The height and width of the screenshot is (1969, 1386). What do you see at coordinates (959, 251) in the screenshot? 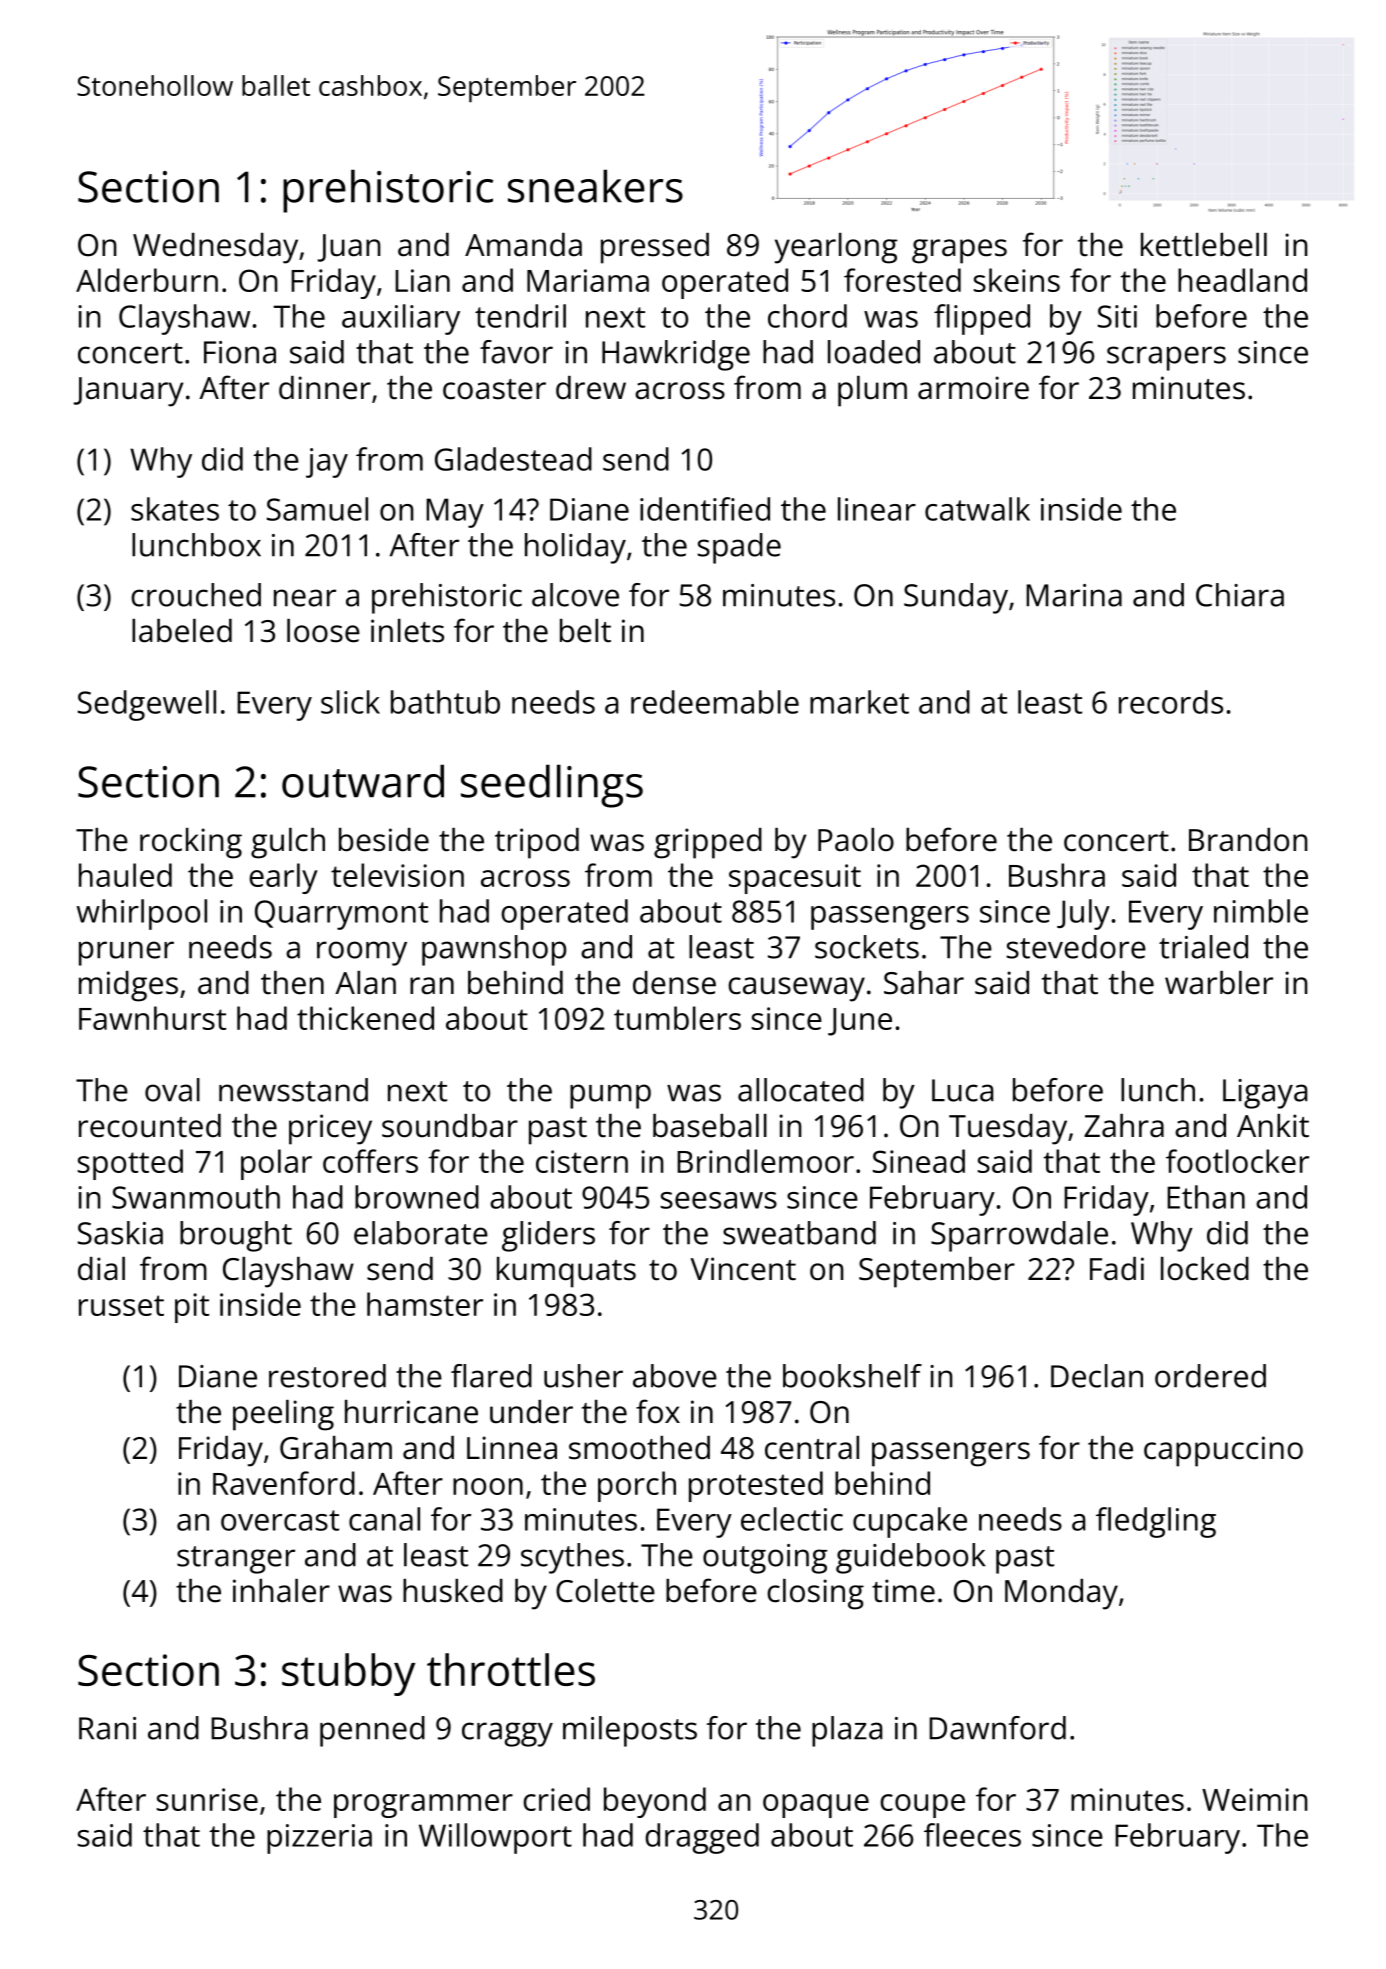
I see `grapes` at bounding box center [959, 251].
